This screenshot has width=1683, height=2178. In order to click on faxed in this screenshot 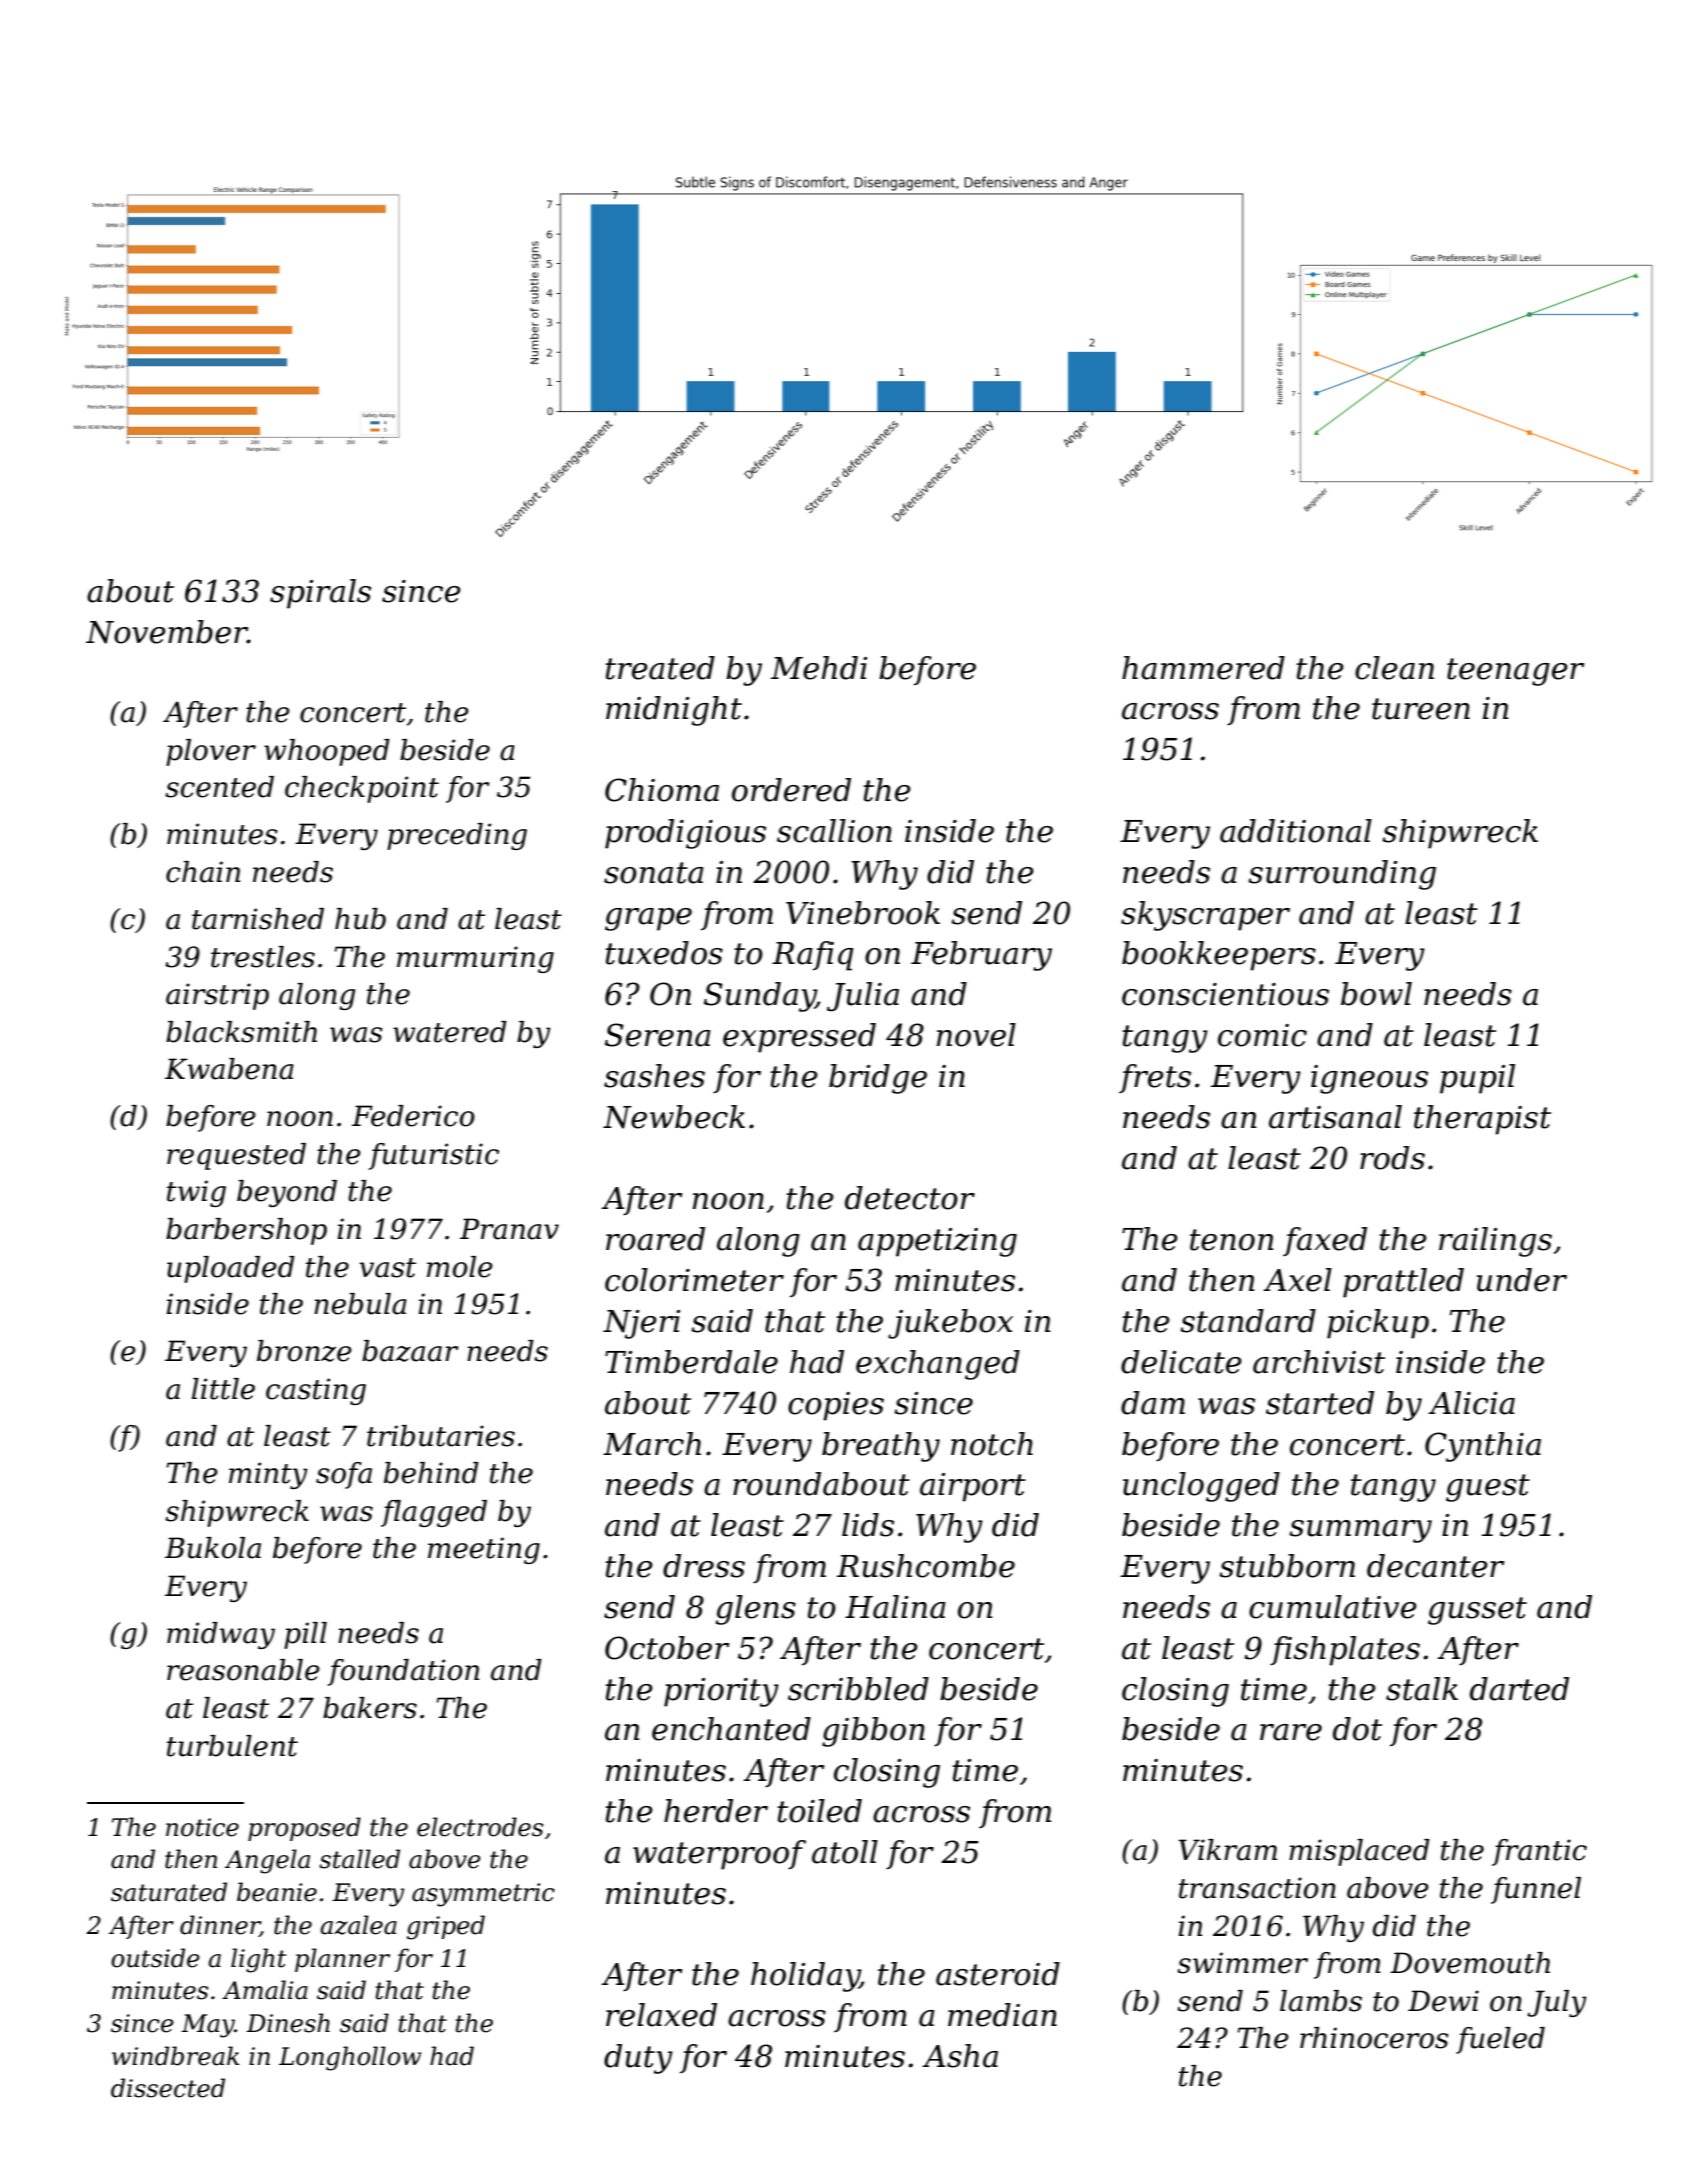, I will do `click(1325, 1241)`.
